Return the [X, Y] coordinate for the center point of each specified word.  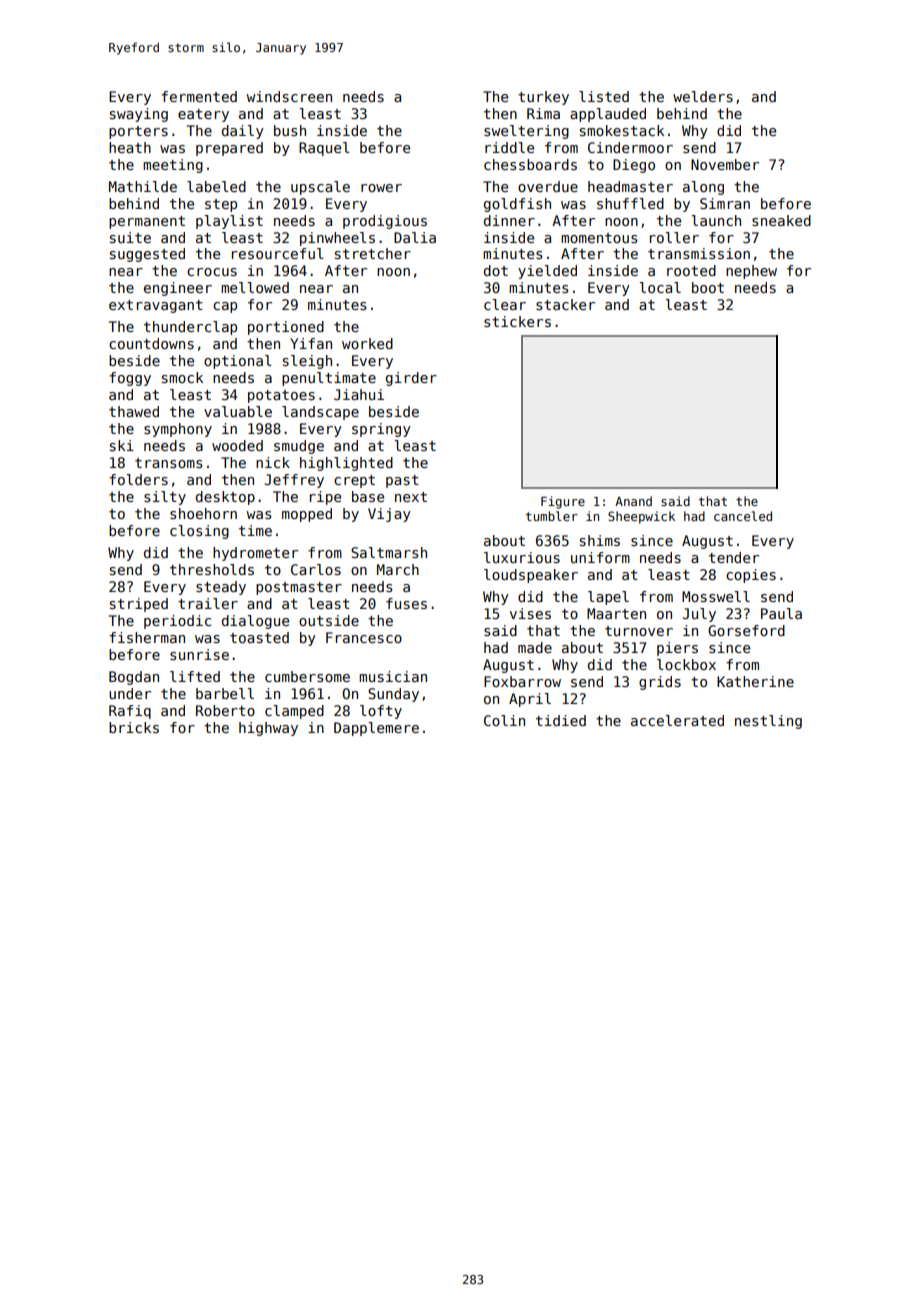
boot [708, 287]
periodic [177, 622]
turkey [543, 98]
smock [182, 377]
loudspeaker [531, 576]
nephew [751, 272]
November [725, 164]
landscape [320, 413]
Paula [781, 613]
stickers [517, 321]
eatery [203, 115]
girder [411, 379]
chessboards [530, 164]
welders [703, 96]
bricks [134, 727]
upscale [320, 188]
